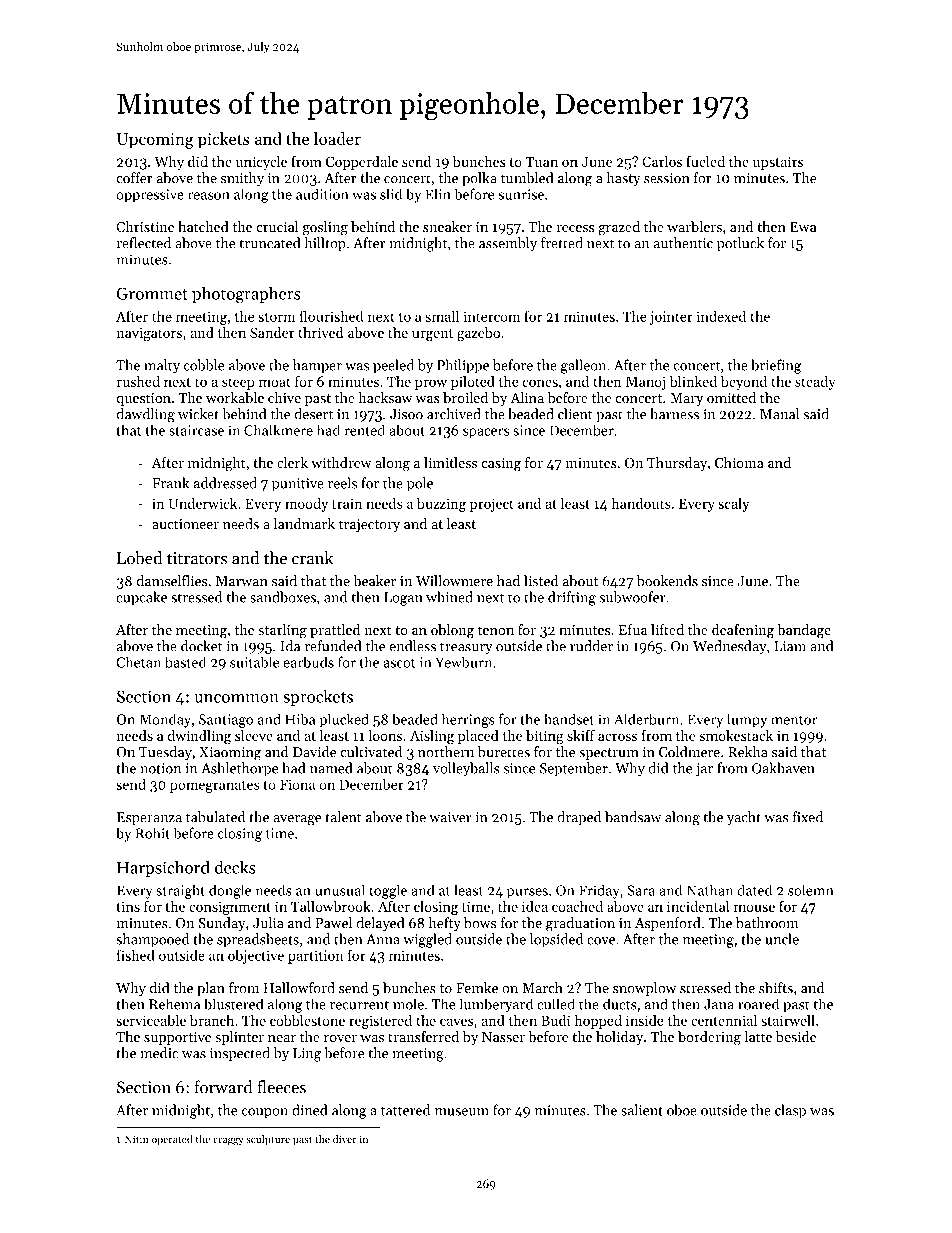  What do you see at coordinates (541, 581) in the document?
I see `listed` at bounding box center [541, 581].
